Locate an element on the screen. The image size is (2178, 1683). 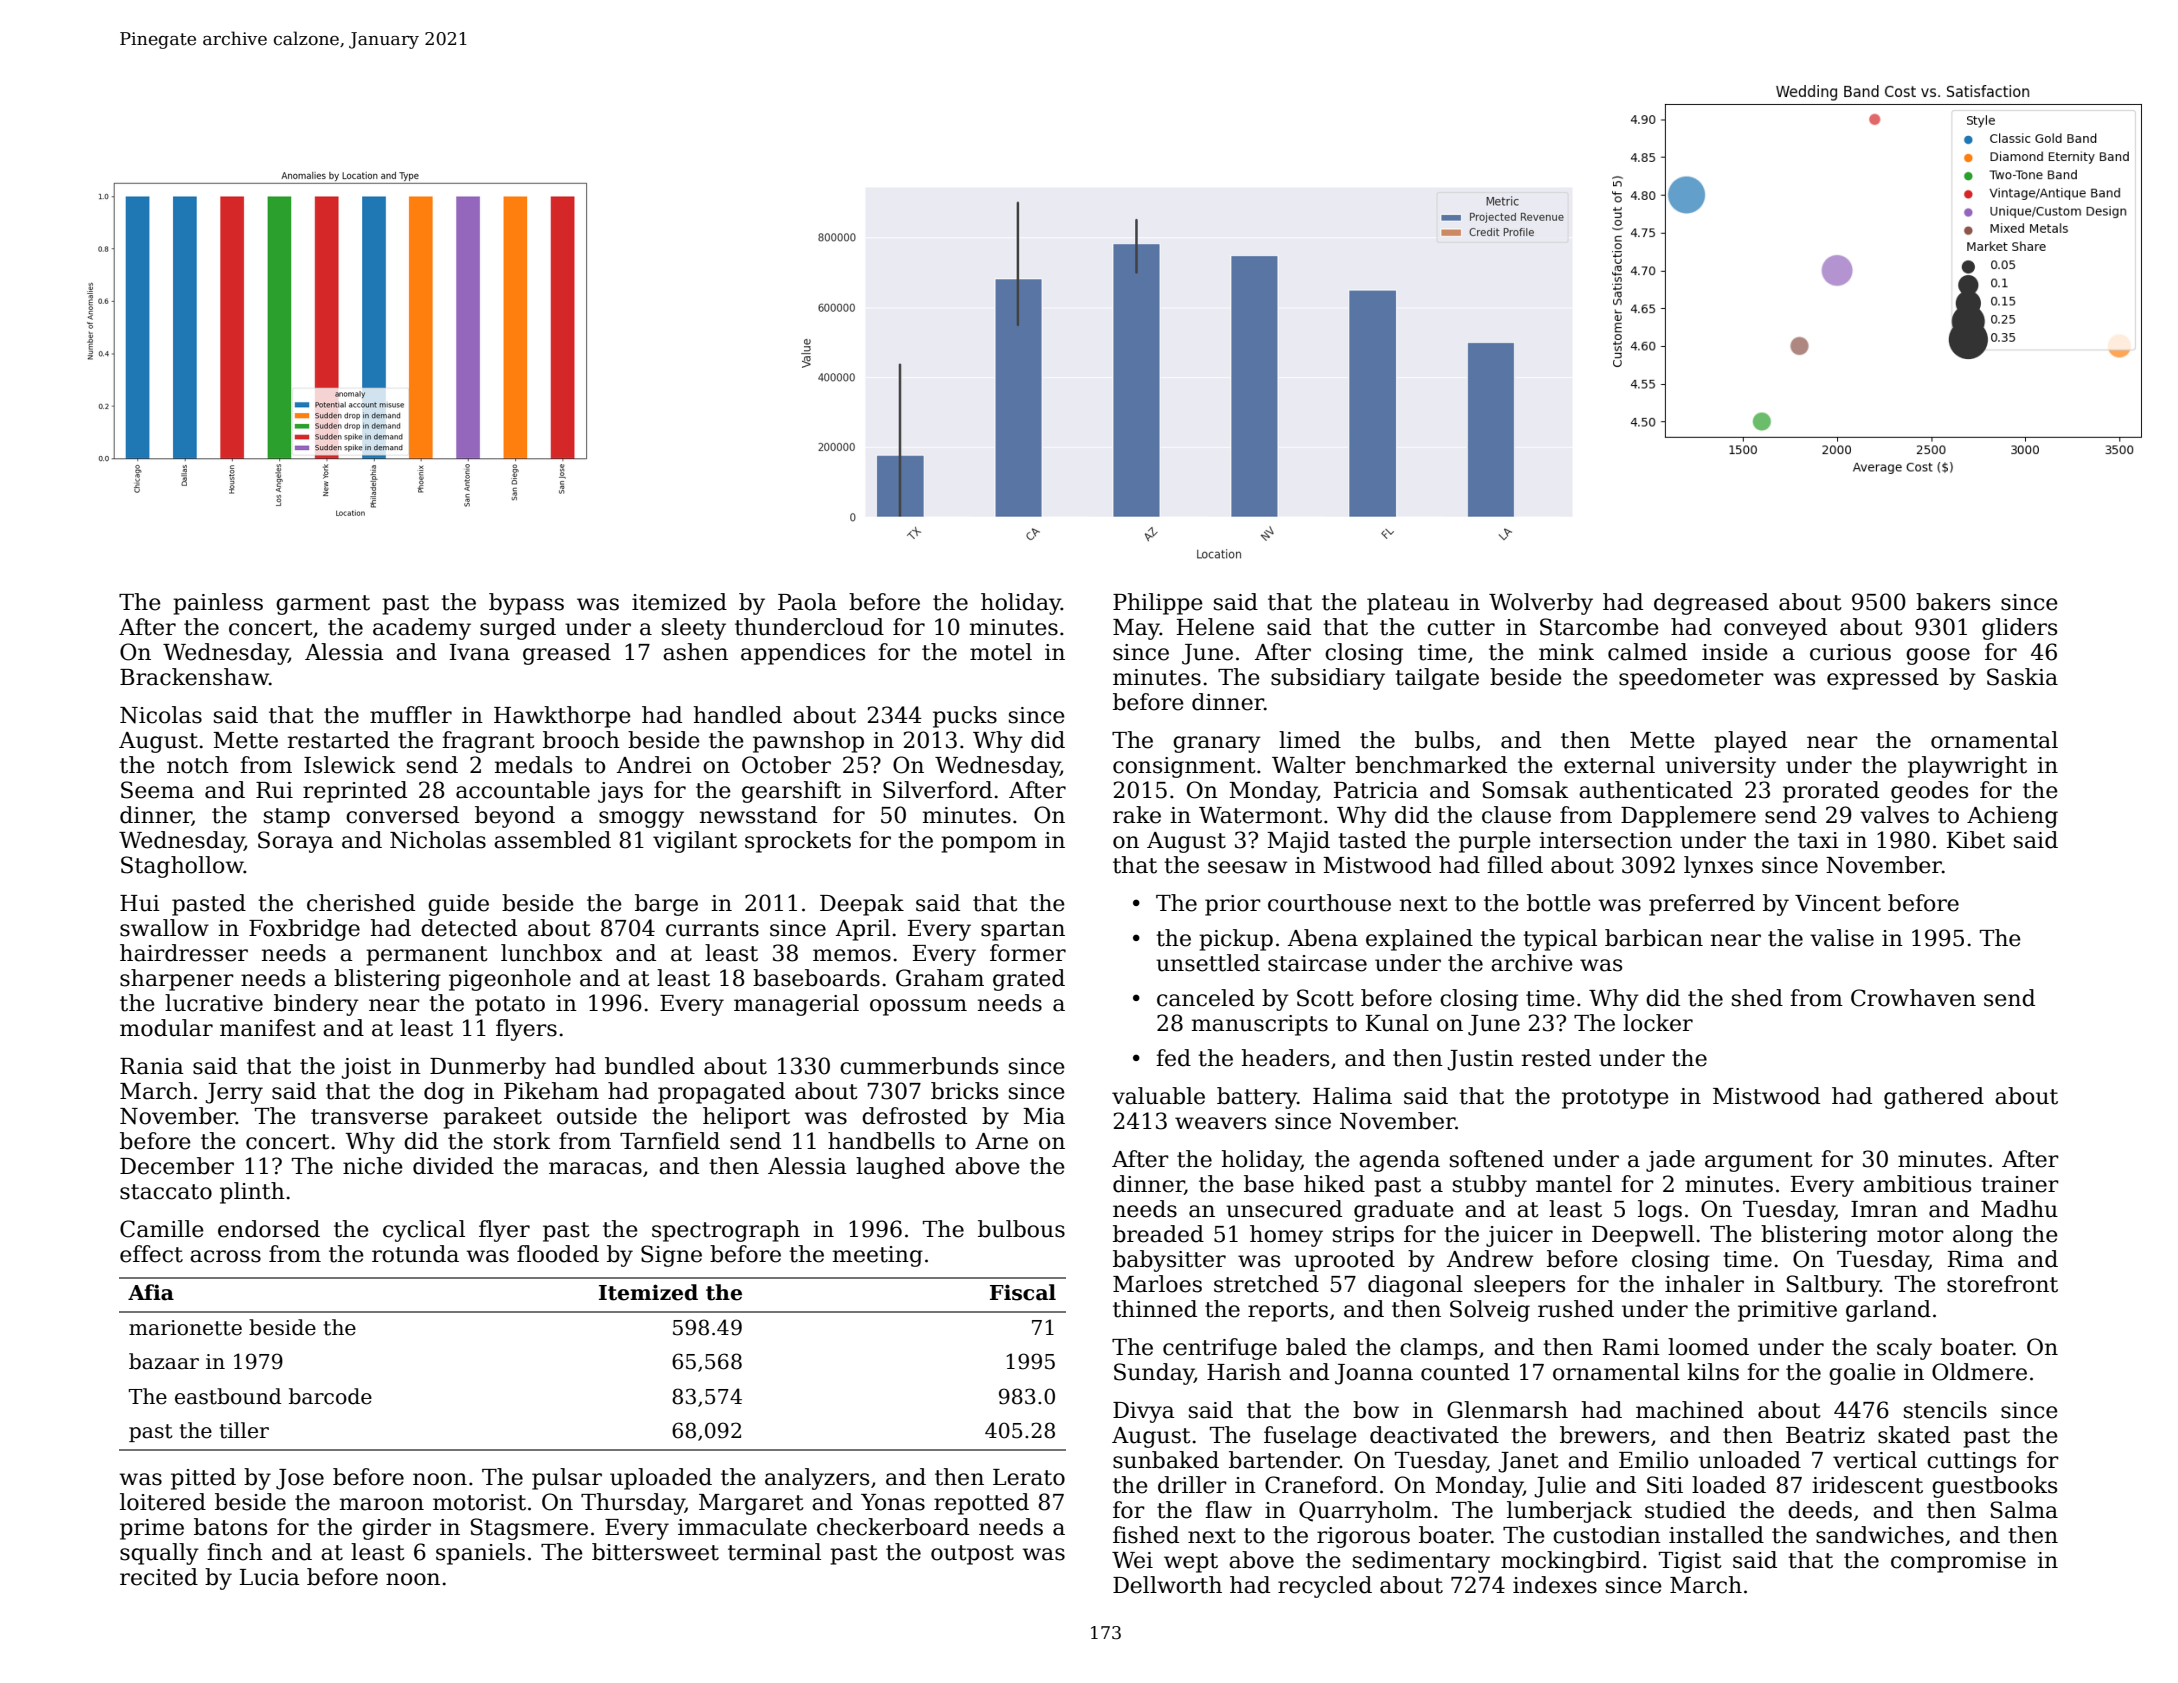
Halima is located at coordinates (1352, 1096).
